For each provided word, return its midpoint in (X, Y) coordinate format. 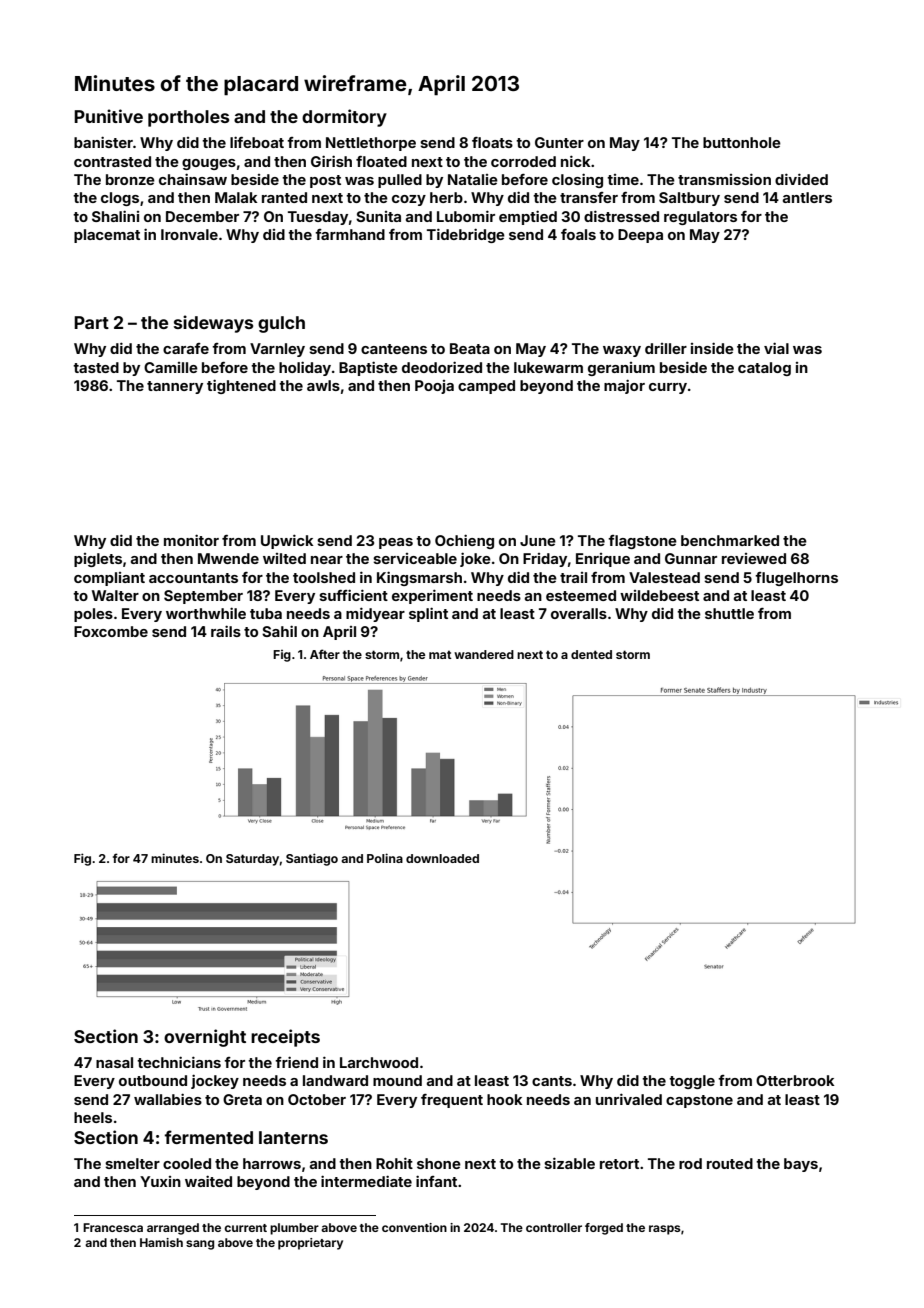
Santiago (312, 859)
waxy (622, 351)
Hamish (161, 1242)
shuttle (729, 613)
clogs (120, 199)
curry (668, 388)
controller (554, 1227)
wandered (484, 654)
